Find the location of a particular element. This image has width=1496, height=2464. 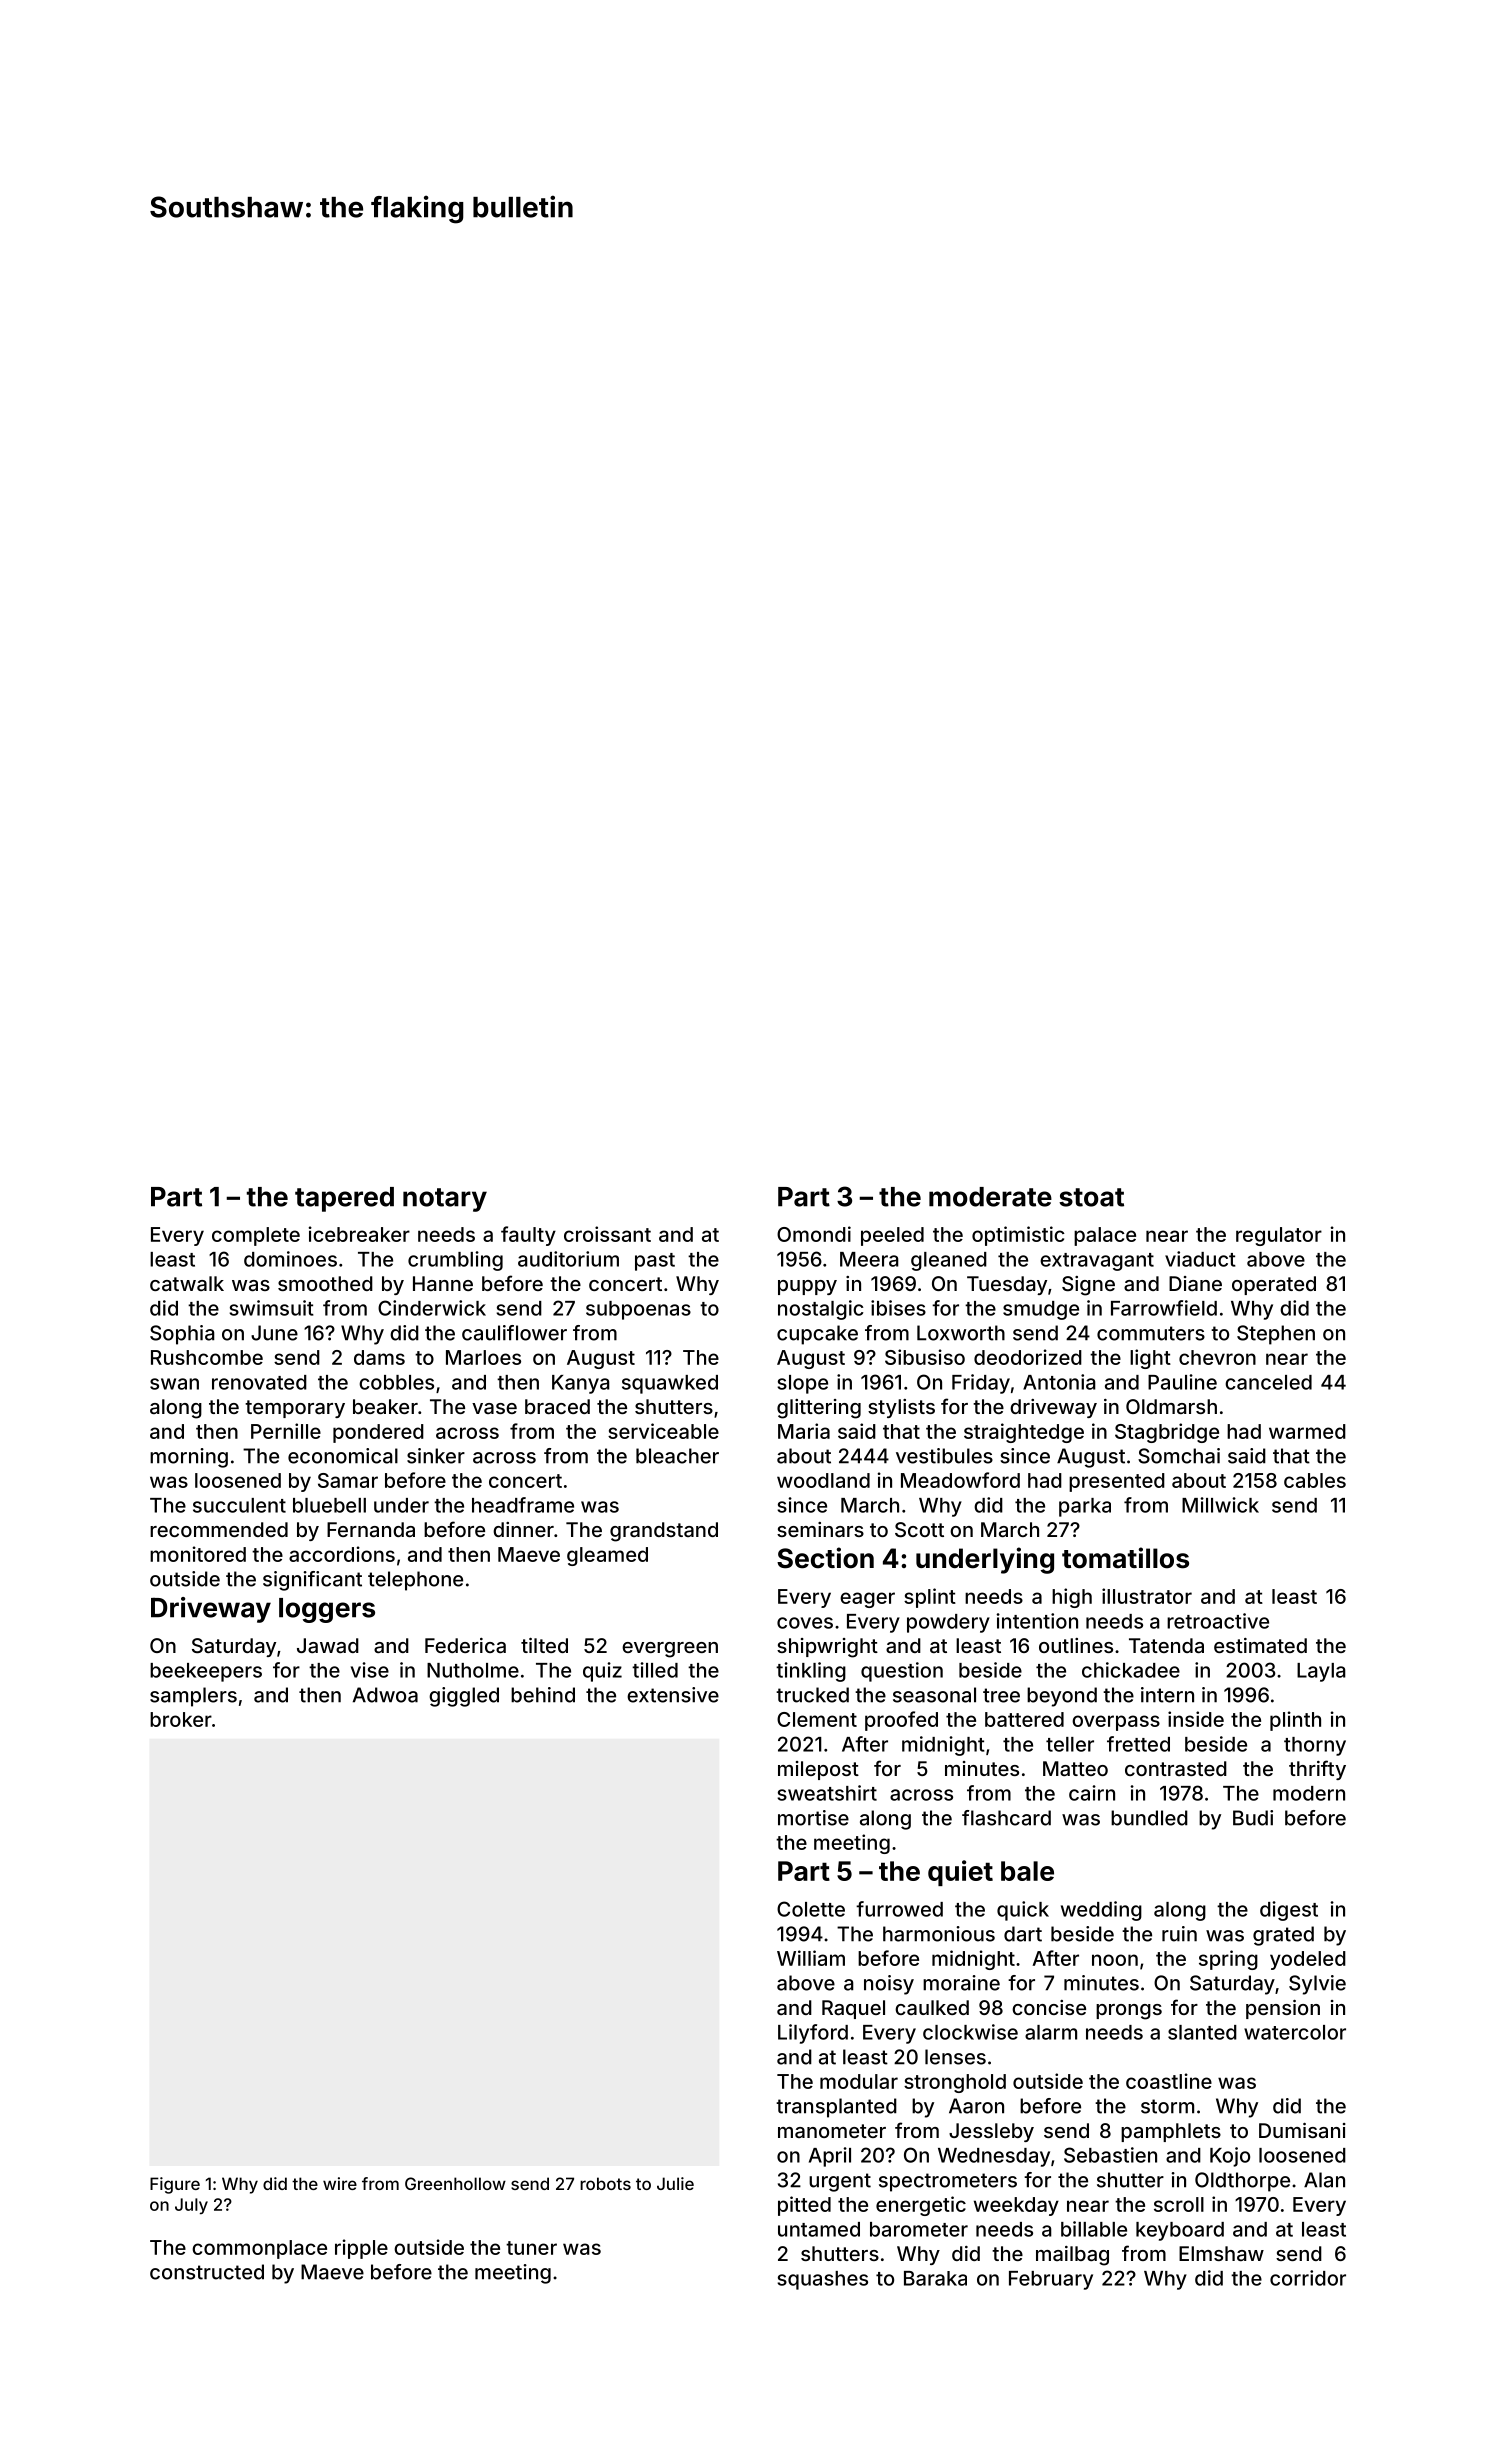

presented is located at coordinates (1117, 1482).
